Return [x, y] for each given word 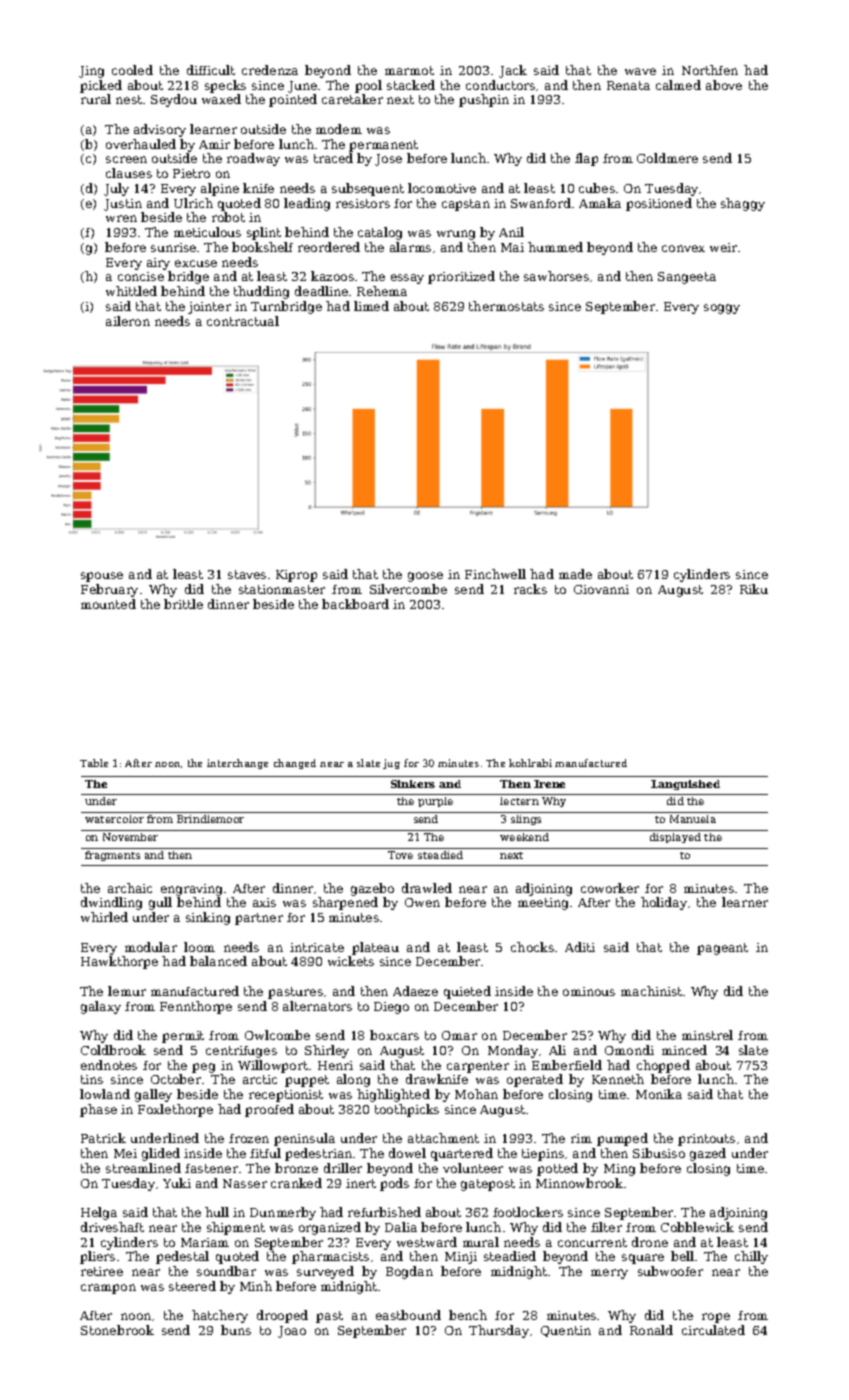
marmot [409, 70]
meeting [543, 904]
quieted [467, 992]
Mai [512, 247]
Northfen [710, 70]
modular [151, 947]
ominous [589, 991]
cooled [132, 70]
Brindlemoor [210, 819]
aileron [128, 321]
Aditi [580, 947]
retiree [102, 1271]
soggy [722, 309]
